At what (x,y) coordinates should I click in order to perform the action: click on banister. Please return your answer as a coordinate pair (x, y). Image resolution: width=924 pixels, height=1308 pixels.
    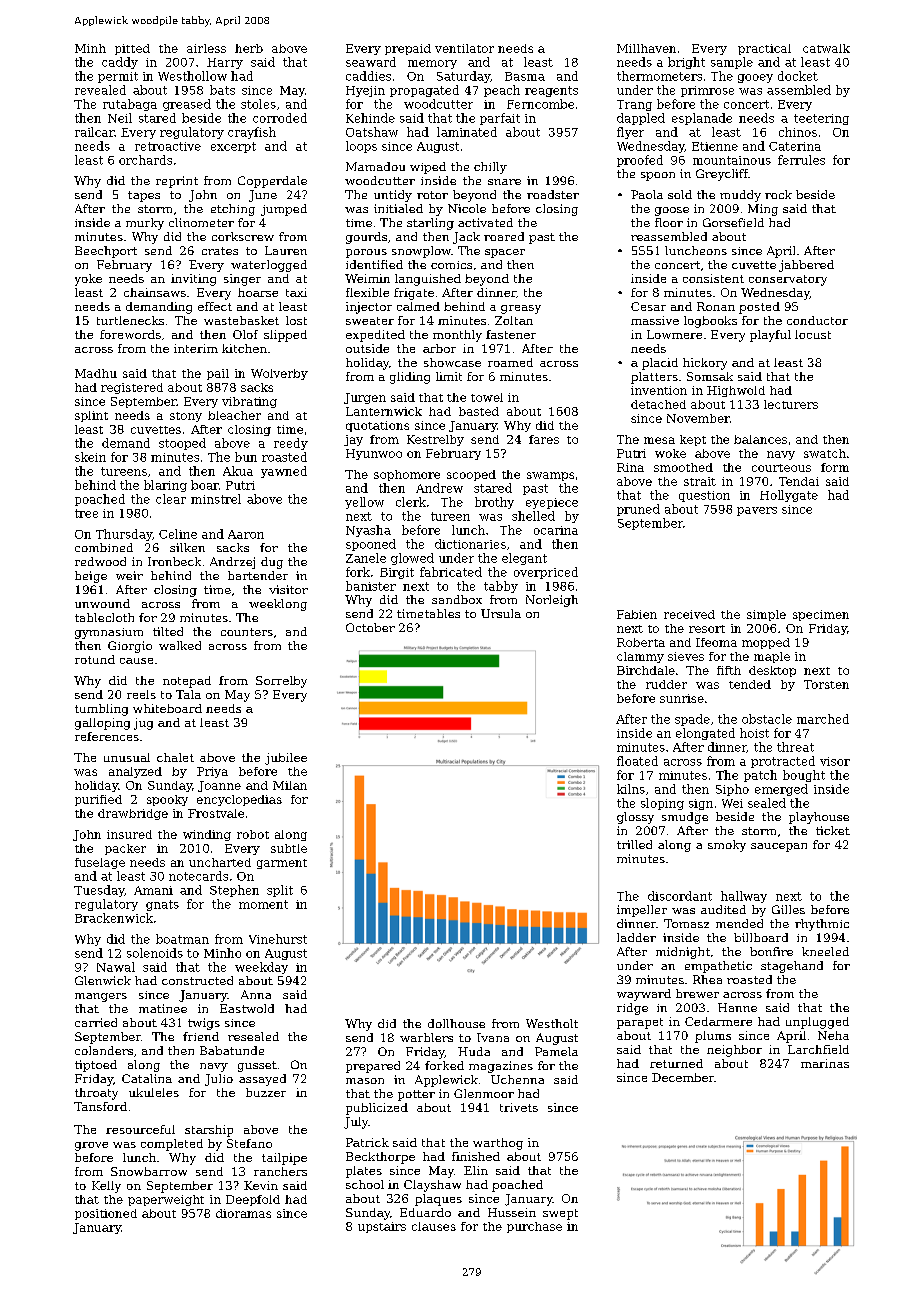
    Looking at the image, I should click on (371, 586).
